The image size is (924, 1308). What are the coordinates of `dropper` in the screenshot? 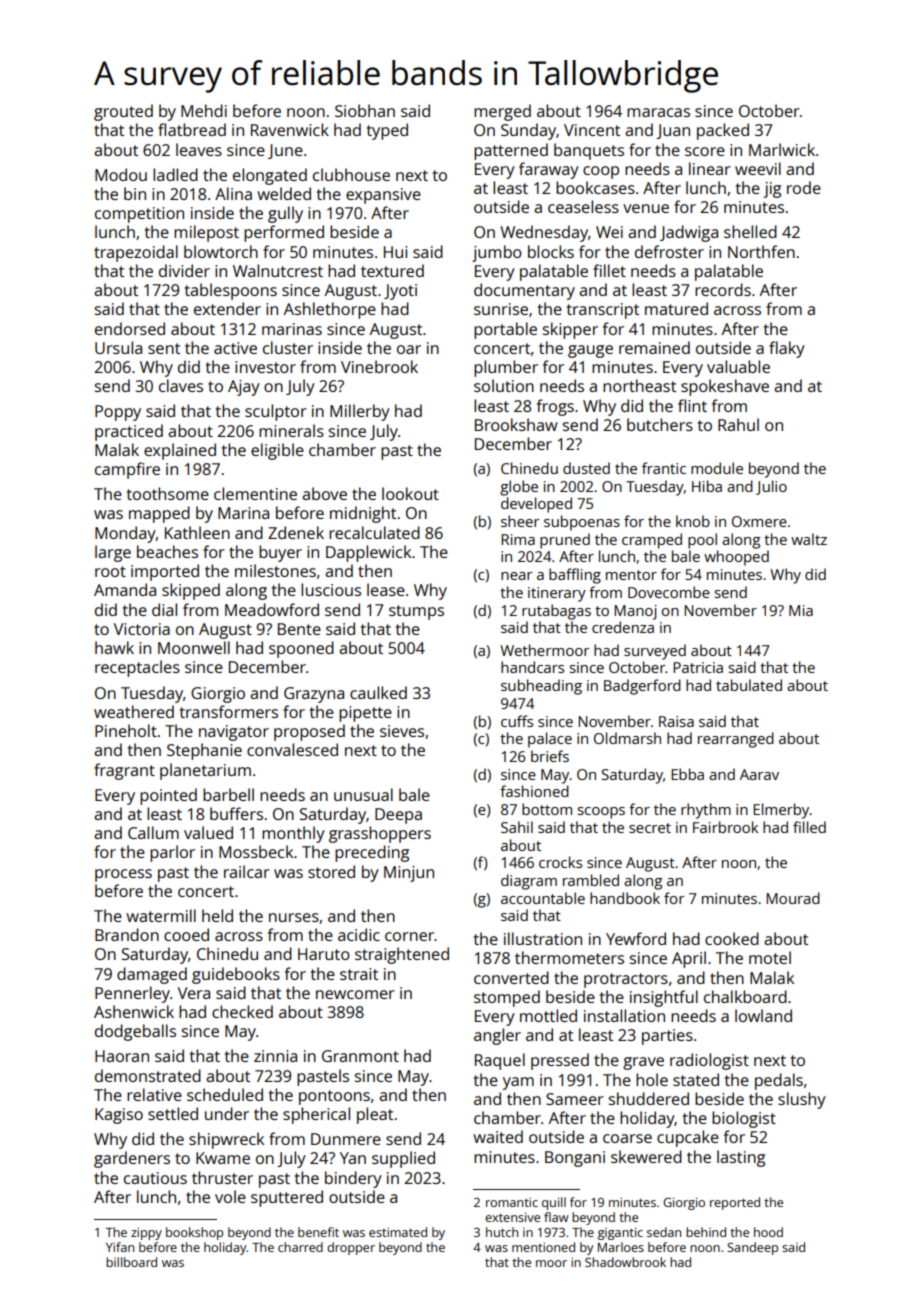 It's located at (351, 1248).
